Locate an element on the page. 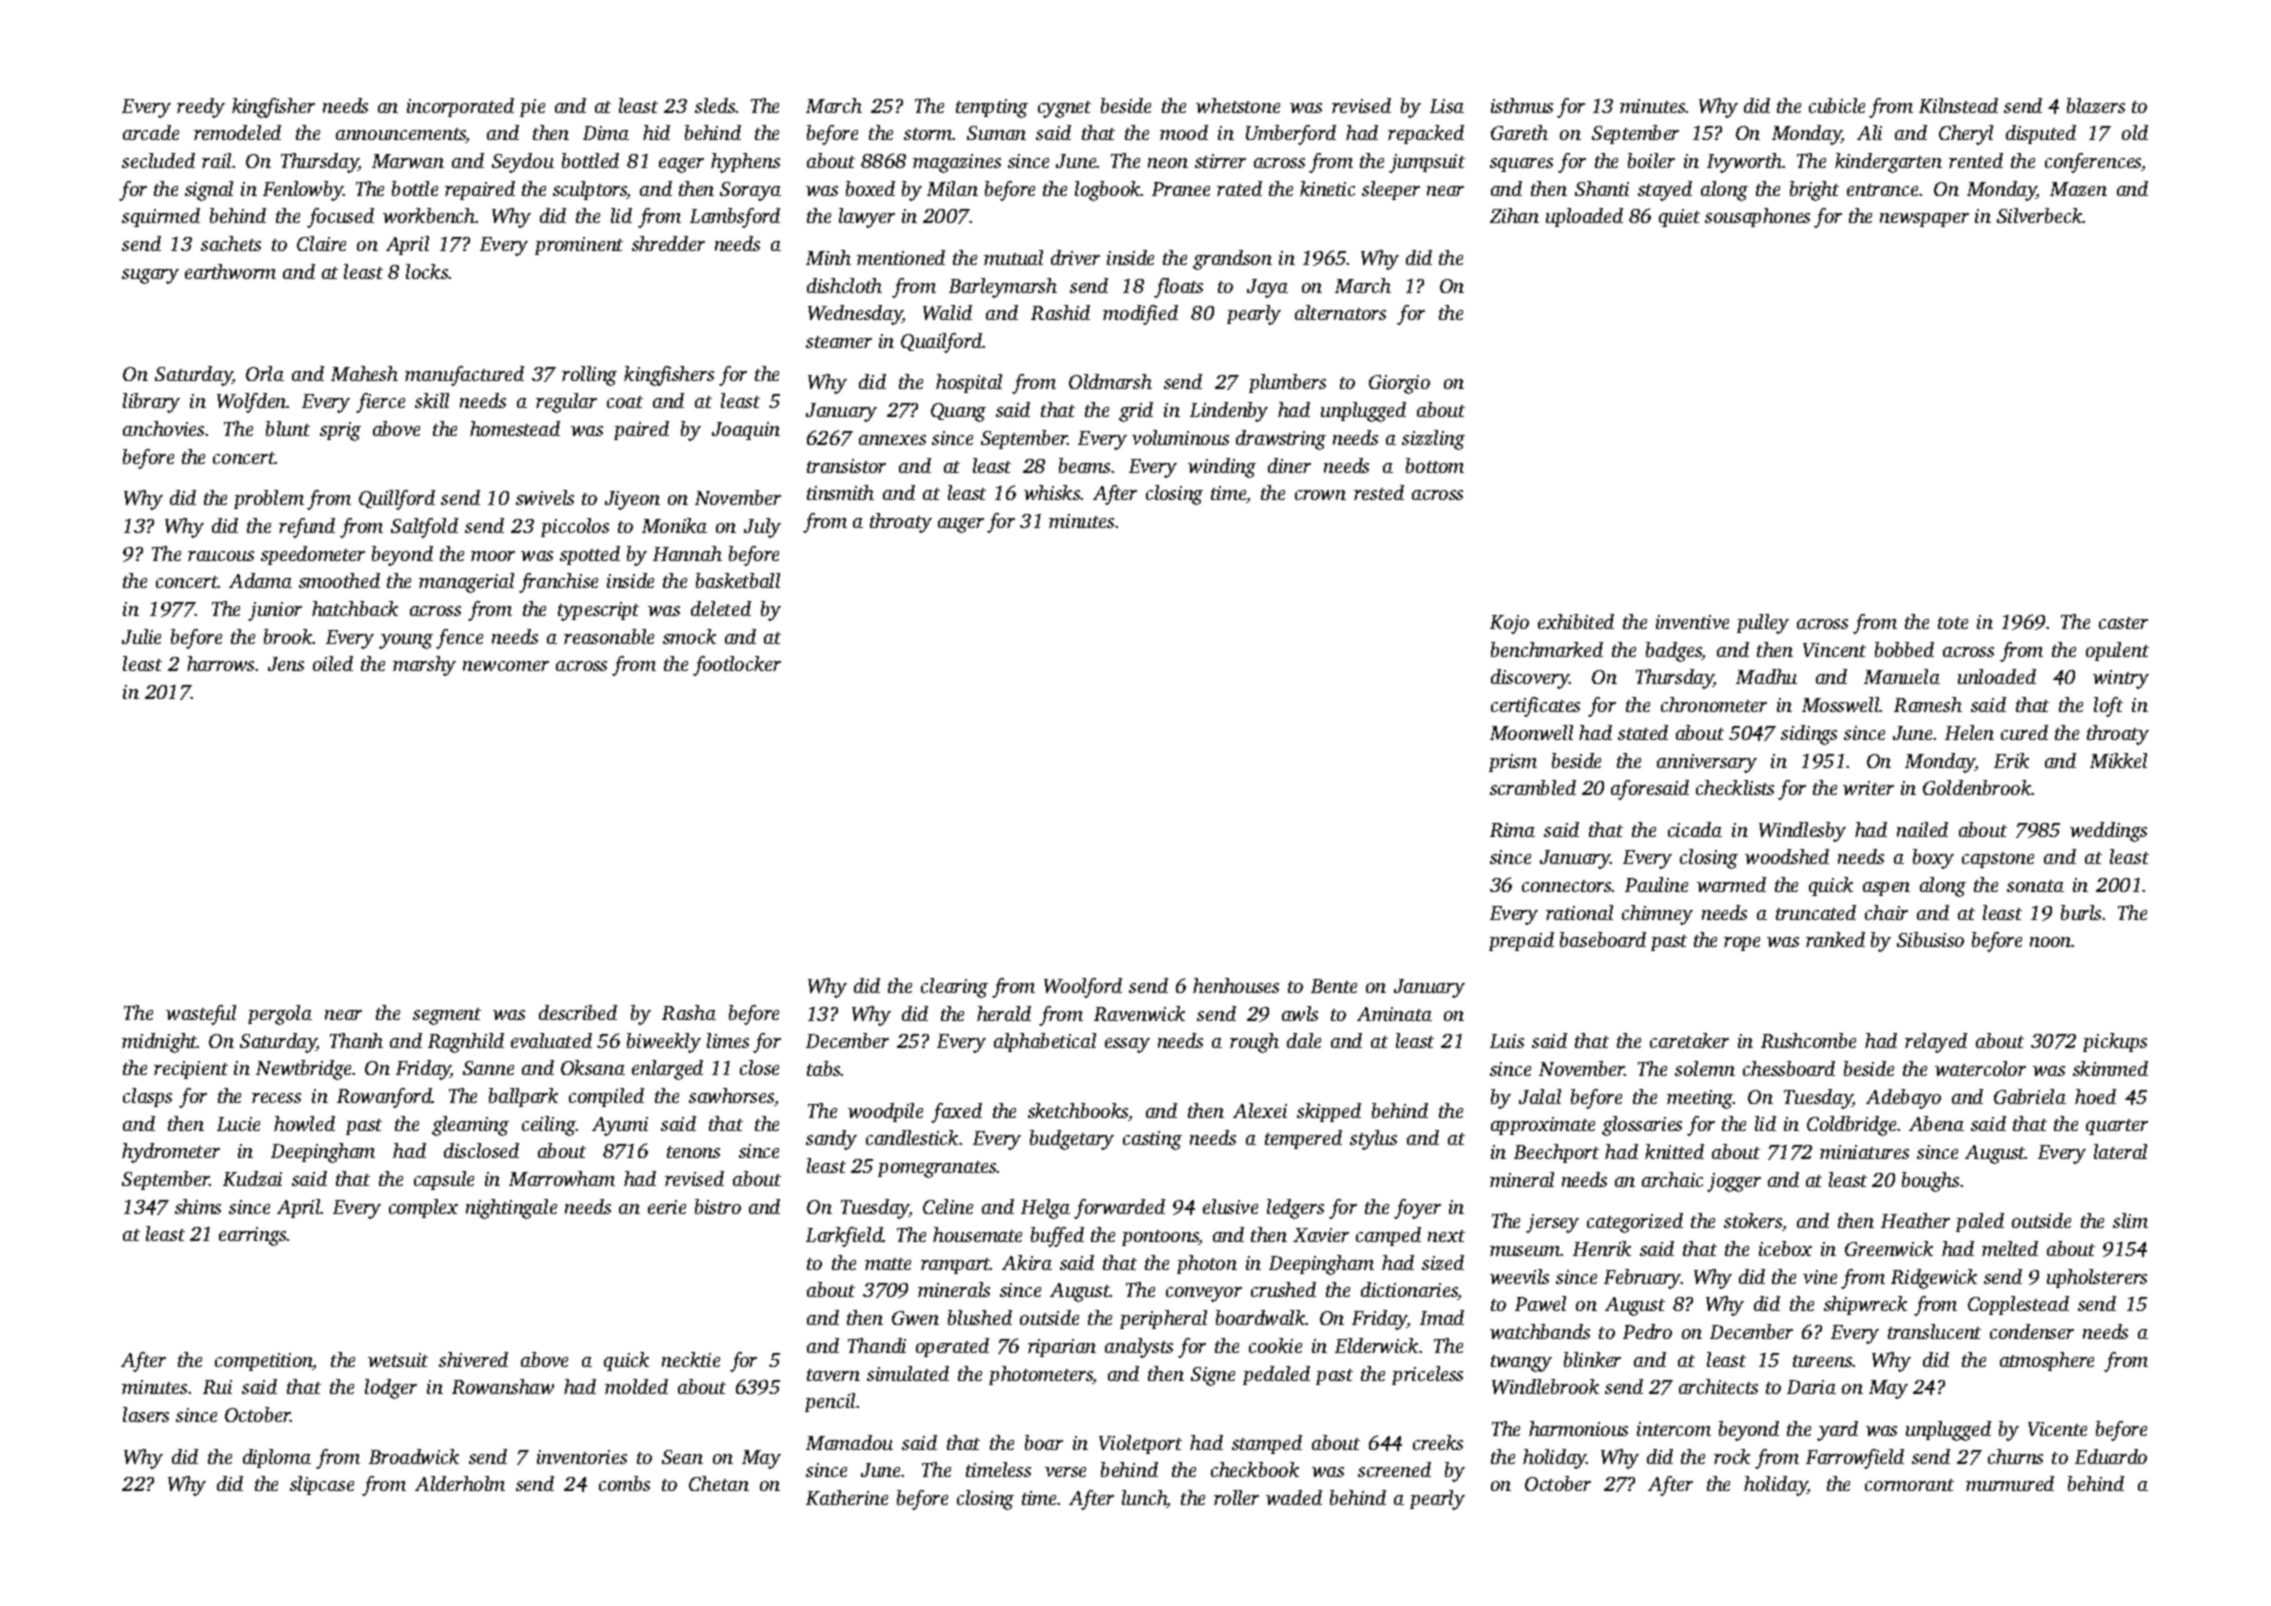 The image size is (2271, 1606). alternators is located at coordinates (1340, 312).
